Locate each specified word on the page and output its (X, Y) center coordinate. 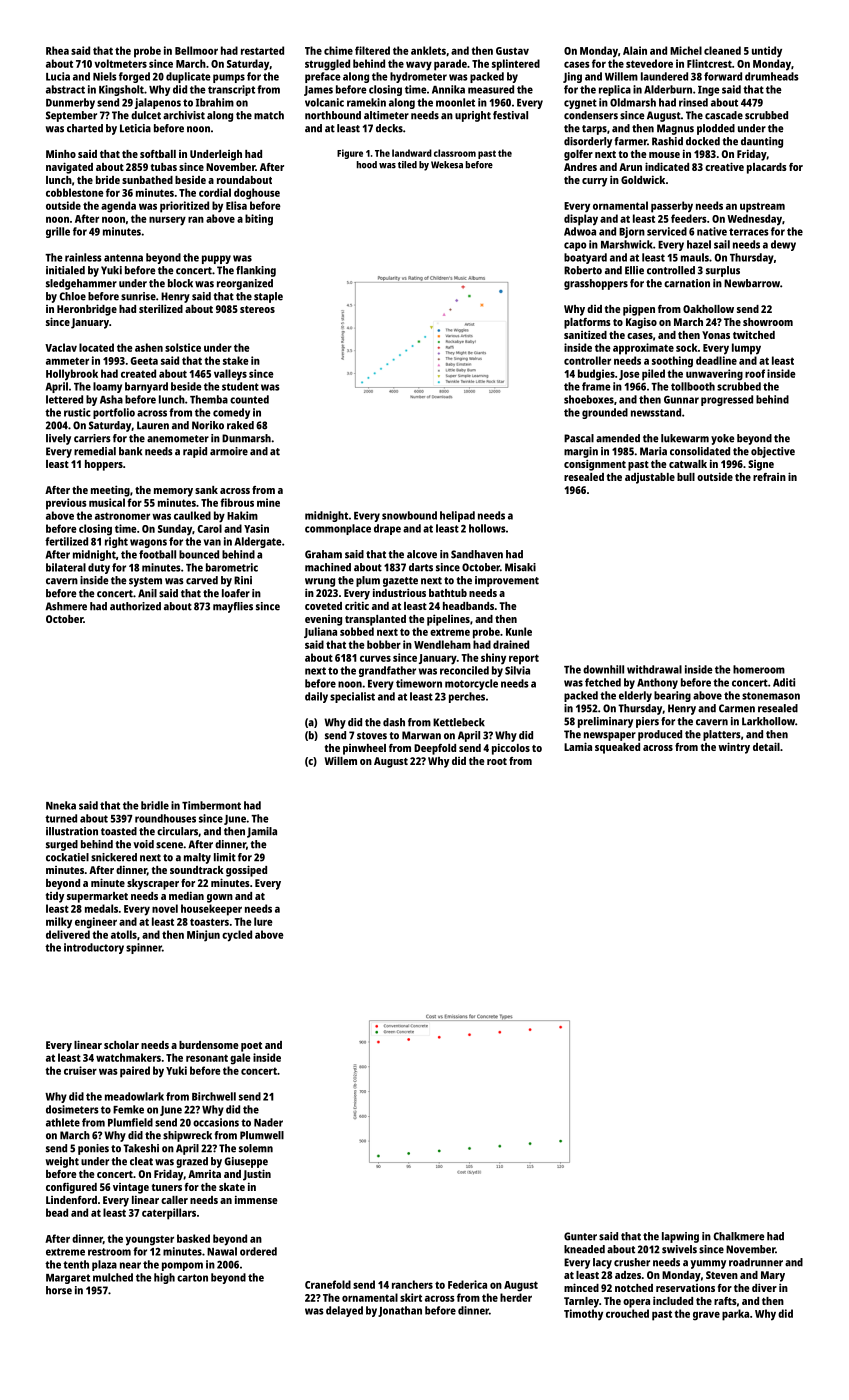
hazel (699, 244)
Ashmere (66, 606)
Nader (268, 1122)
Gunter (580, 1236)
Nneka (61, 805)
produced (660, 735)
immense (256, 1199)
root (497, 761)
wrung (320, 582)
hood (367, 165)
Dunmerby (70, 103)
